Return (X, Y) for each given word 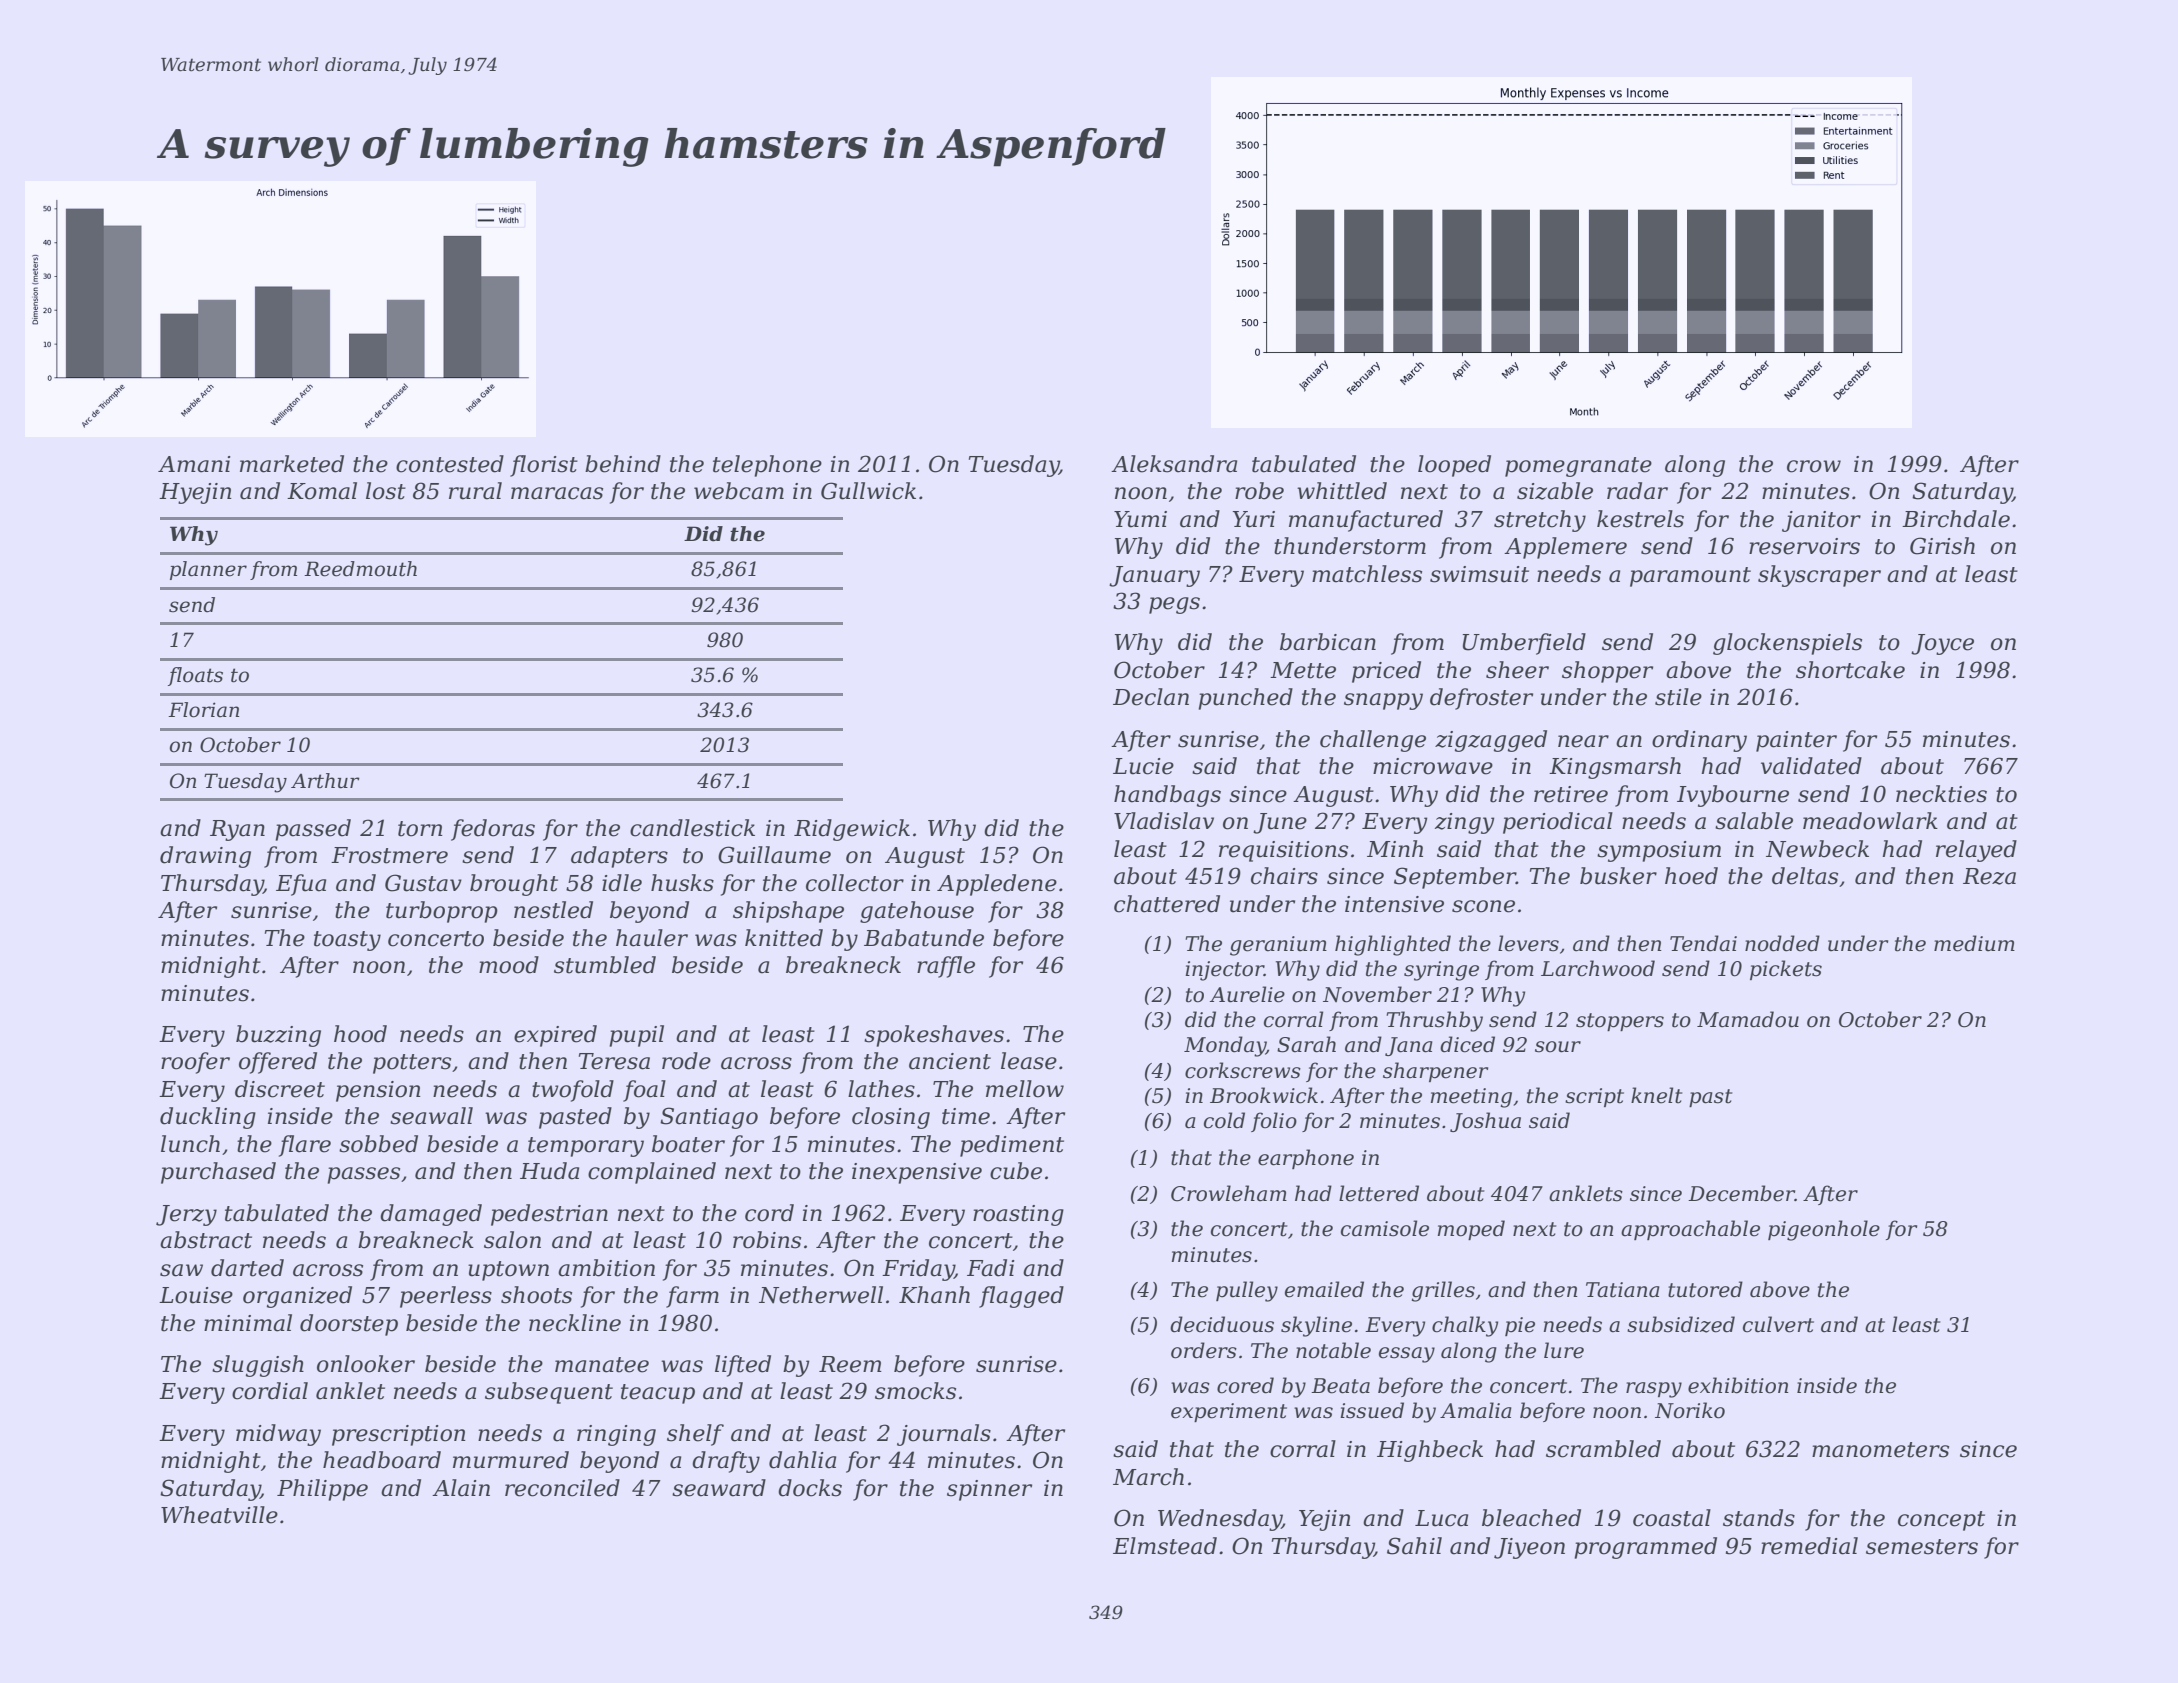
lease (1029, 1061)
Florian (203, 710)
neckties (1941, 794)
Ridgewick (852, 830)
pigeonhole (1824, 1230)
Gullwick (868, 491)
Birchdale (1956, 519)
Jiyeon (1529, 1548)
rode (686, 1061)
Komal (322, 491)
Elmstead (1165, 1546)
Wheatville (219, 1515)
